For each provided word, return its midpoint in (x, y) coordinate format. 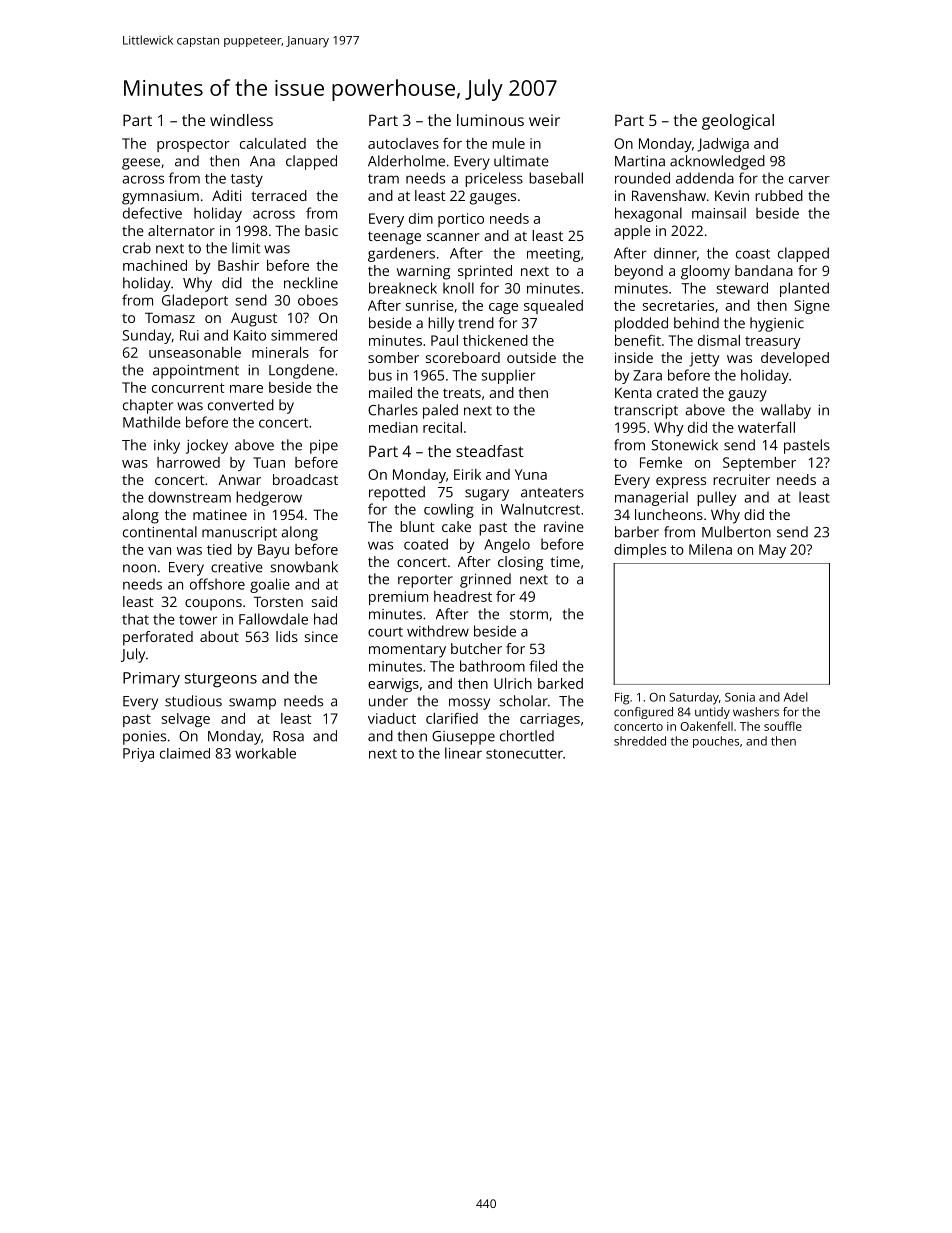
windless (241, 120)
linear (463, 753)
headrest (463, 596)
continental (160, 532)
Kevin (732, 195)
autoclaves (403, 143)
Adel (796, 697)
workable (265, 753)
